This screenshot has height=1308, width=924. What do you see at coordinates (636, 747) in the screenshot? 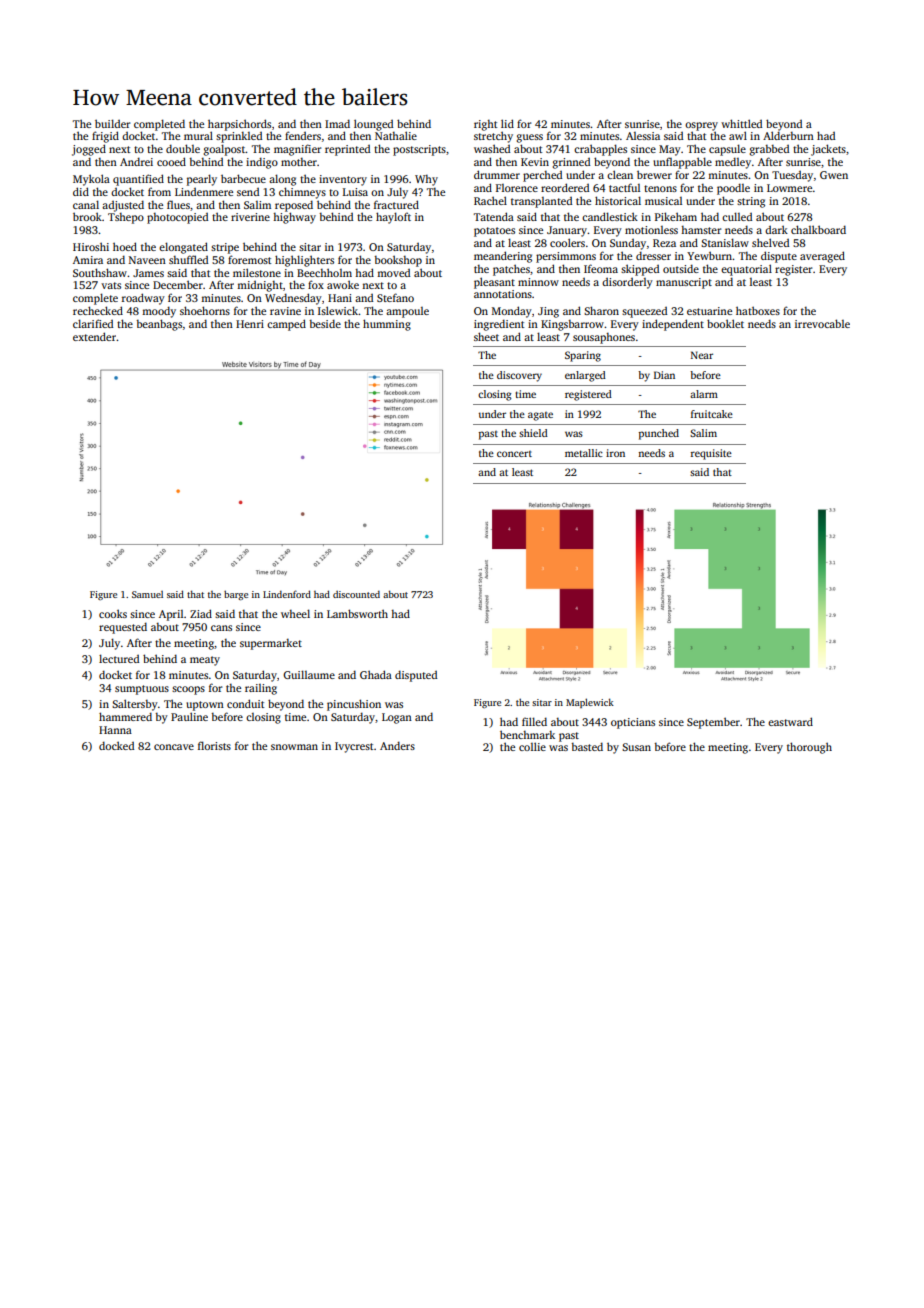
I see `Susan` at bounding box center [636, 747].
